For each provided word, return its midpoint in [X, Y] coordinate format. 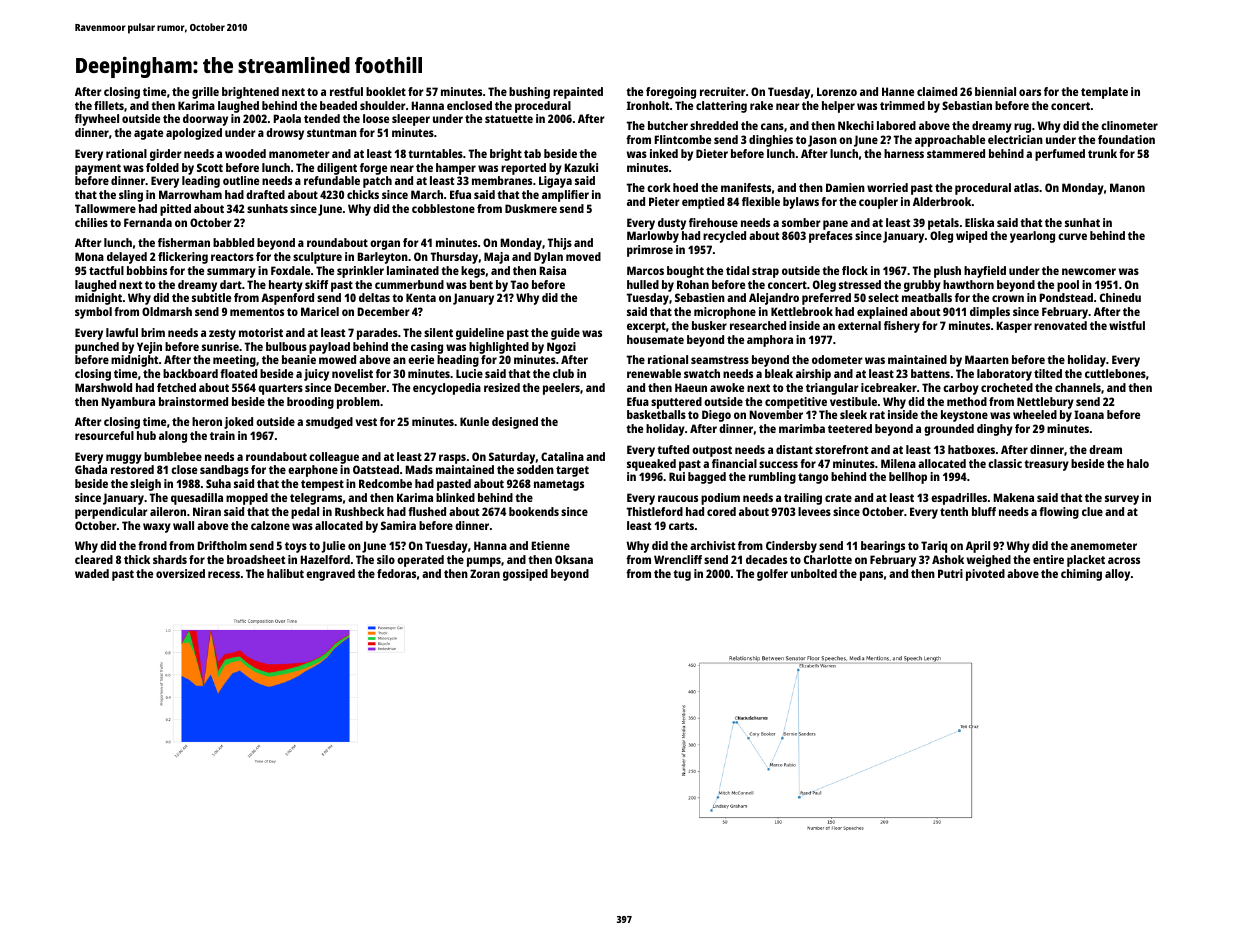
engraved [330, 575]
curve [1072, 236]
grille [205, 93]
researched [758, 325]
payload [329, 348]
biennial [995, 91]
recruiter [723, 91]
